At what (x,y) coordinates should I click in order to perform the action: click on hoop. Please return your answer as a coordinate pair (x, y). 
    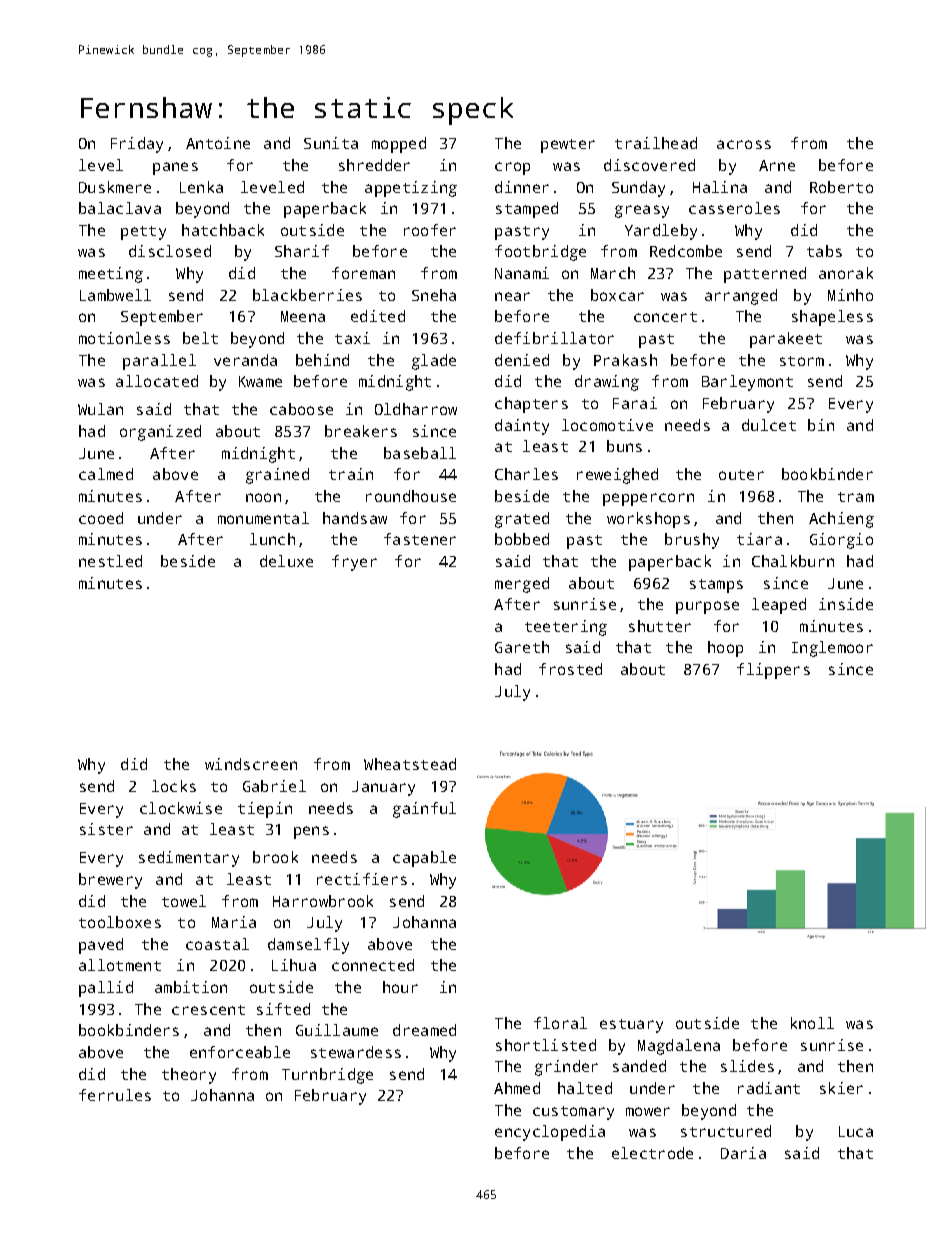
    Looking at the image, I should click on (725, 649).
